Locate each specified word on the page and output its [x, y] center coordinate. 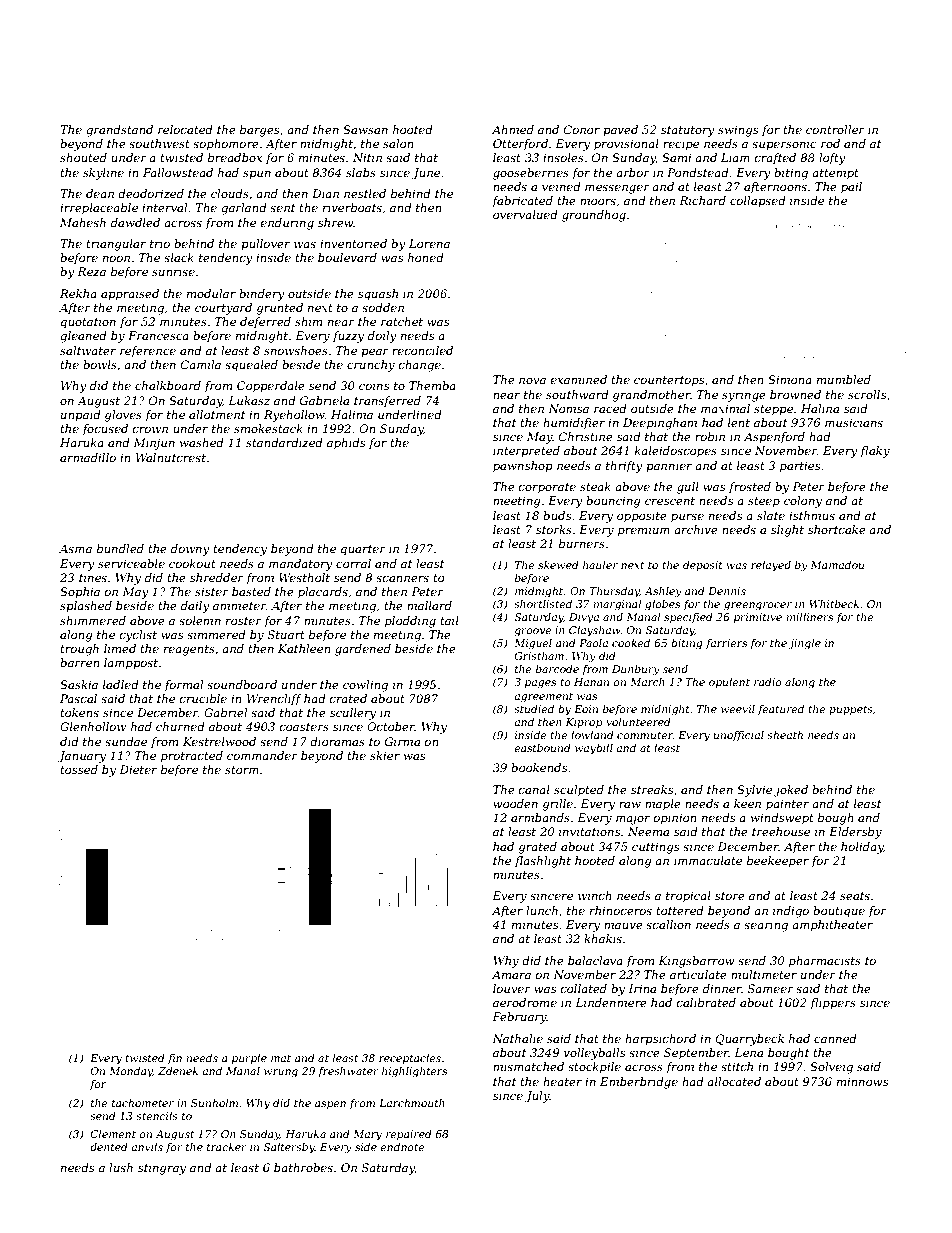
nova [532, 381]
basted [251, 591]
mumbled [844, 379]
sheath [785, 735]
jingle [804, 644]
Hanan [591, 682]
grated [538, 848]
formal [183, 686]
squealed [251, 366]
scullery [353, 714]
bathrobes [303, 1167]
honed [426, 257]
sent [282, 208]
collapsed [758, 202]
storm [242, 770]
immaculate [708, 860]
